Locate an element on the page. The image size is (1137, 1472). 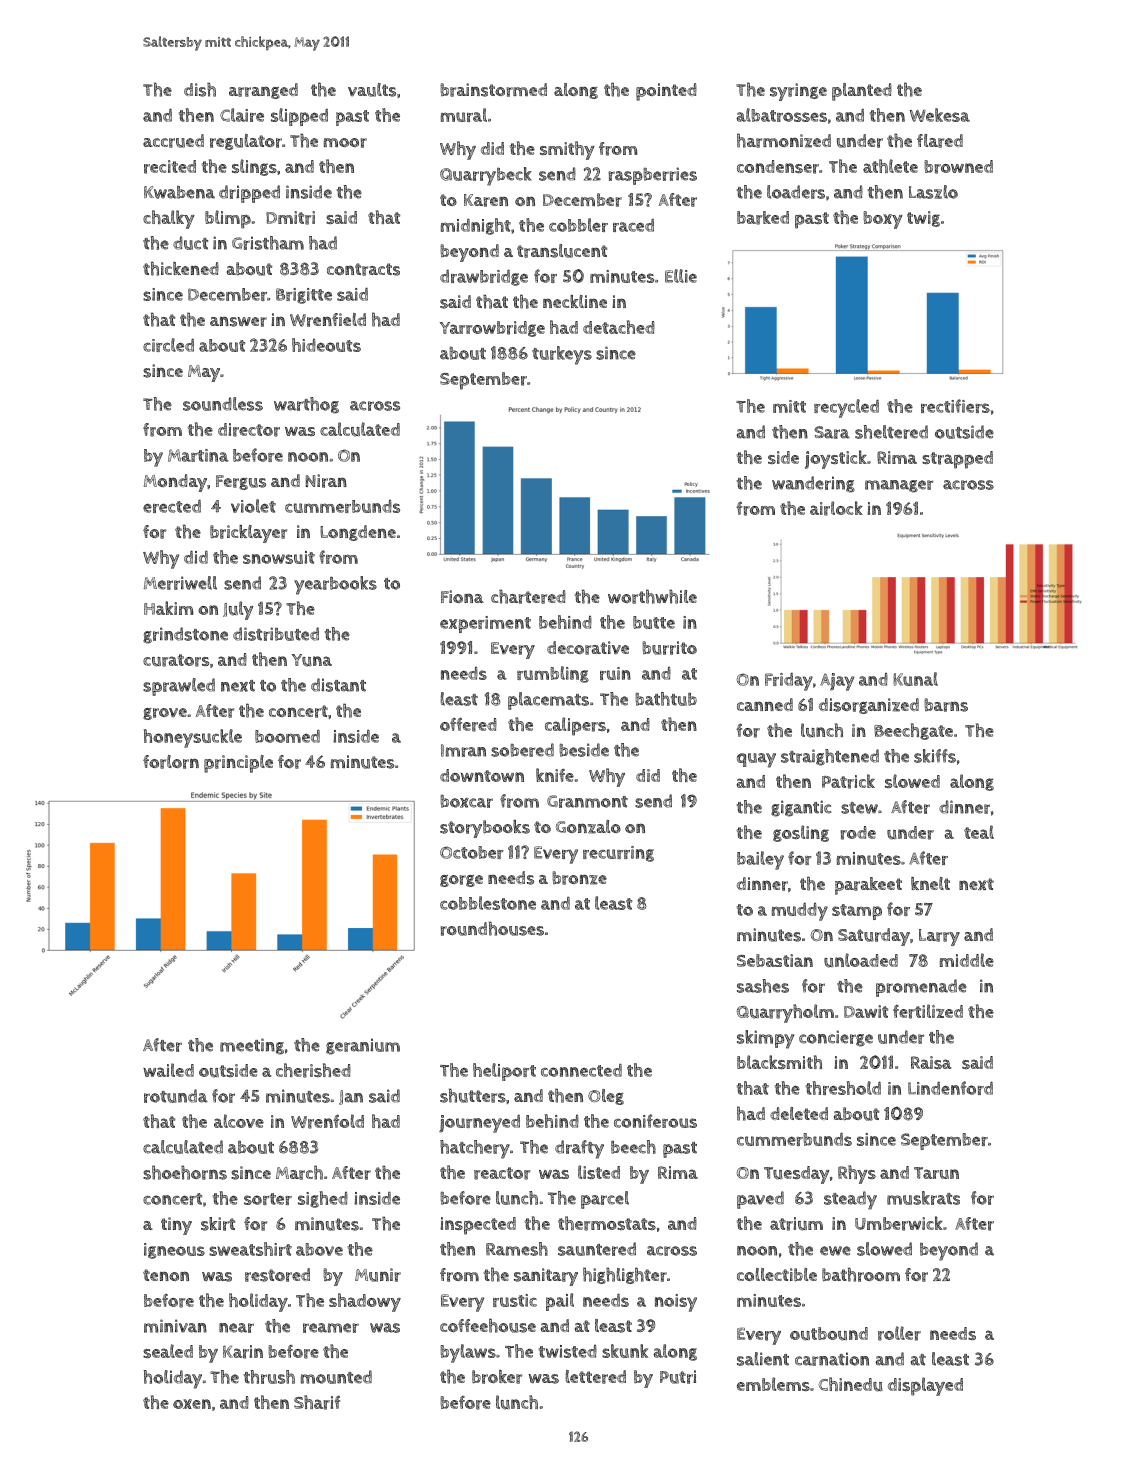
wailed is located at coordinates (168, 1070).
